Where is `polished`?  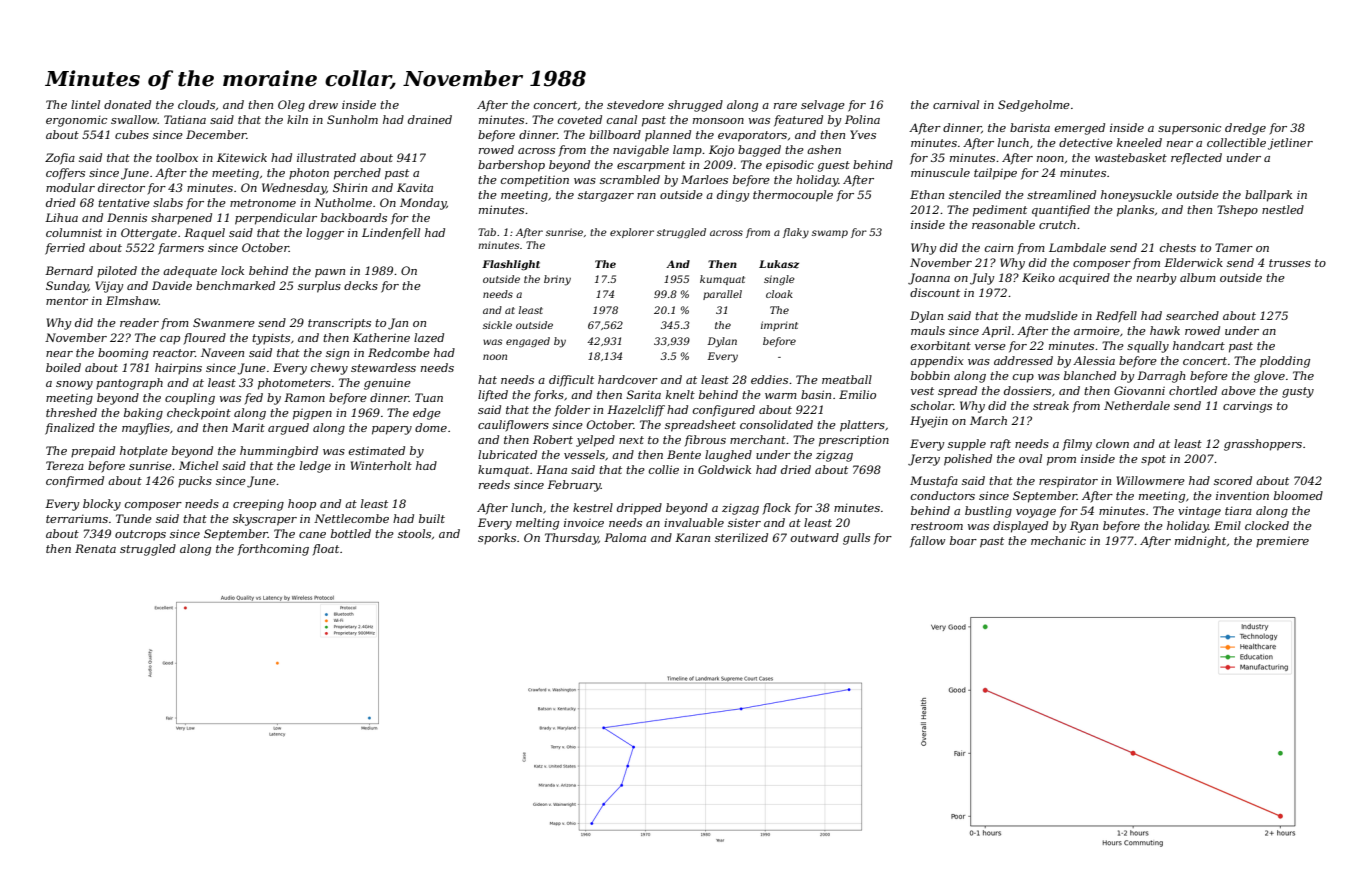
polished is located at coordinates (968, 460).
